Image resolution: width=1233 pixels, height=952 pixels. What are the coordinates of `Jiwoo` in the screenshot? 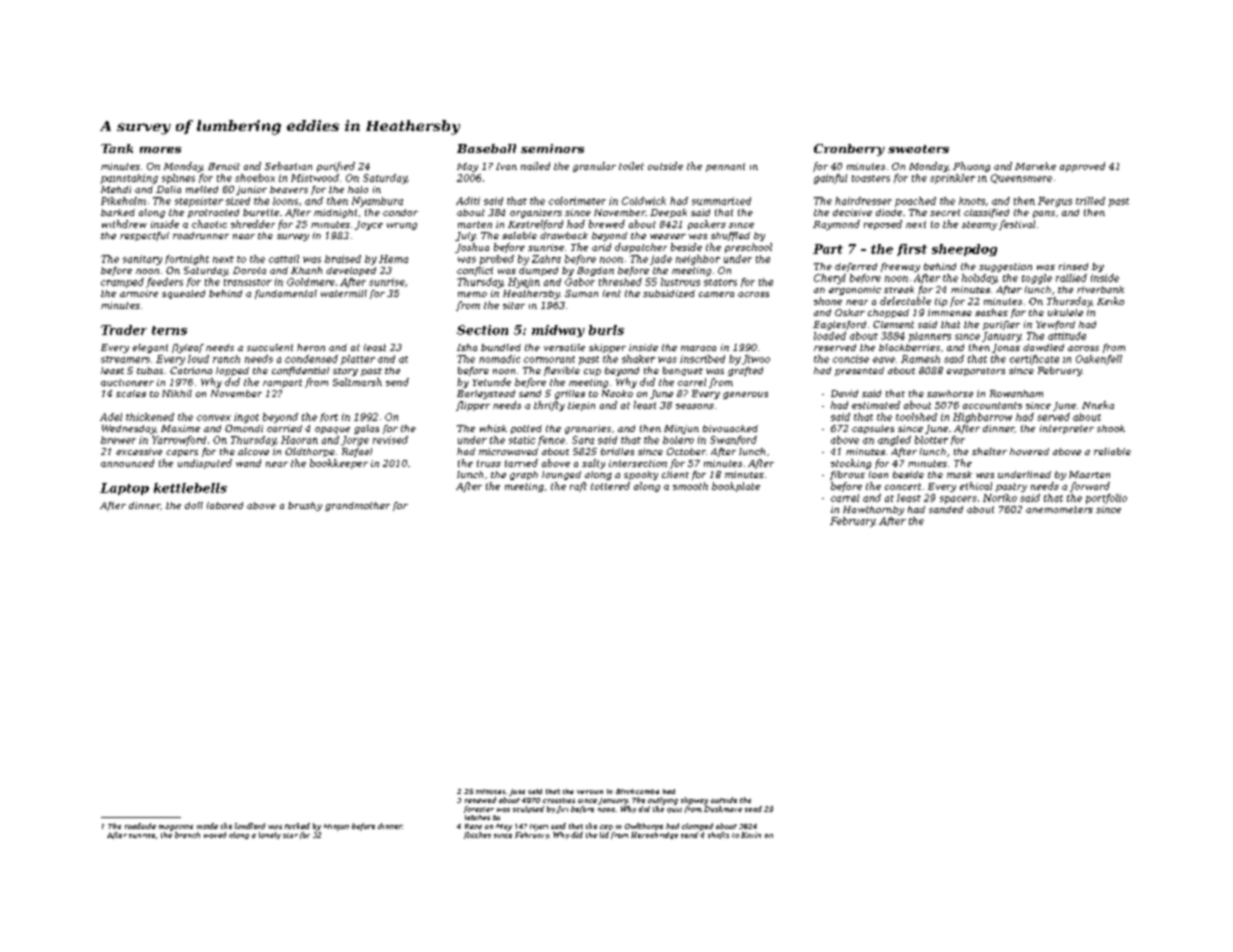 It's located at (756, 360).
